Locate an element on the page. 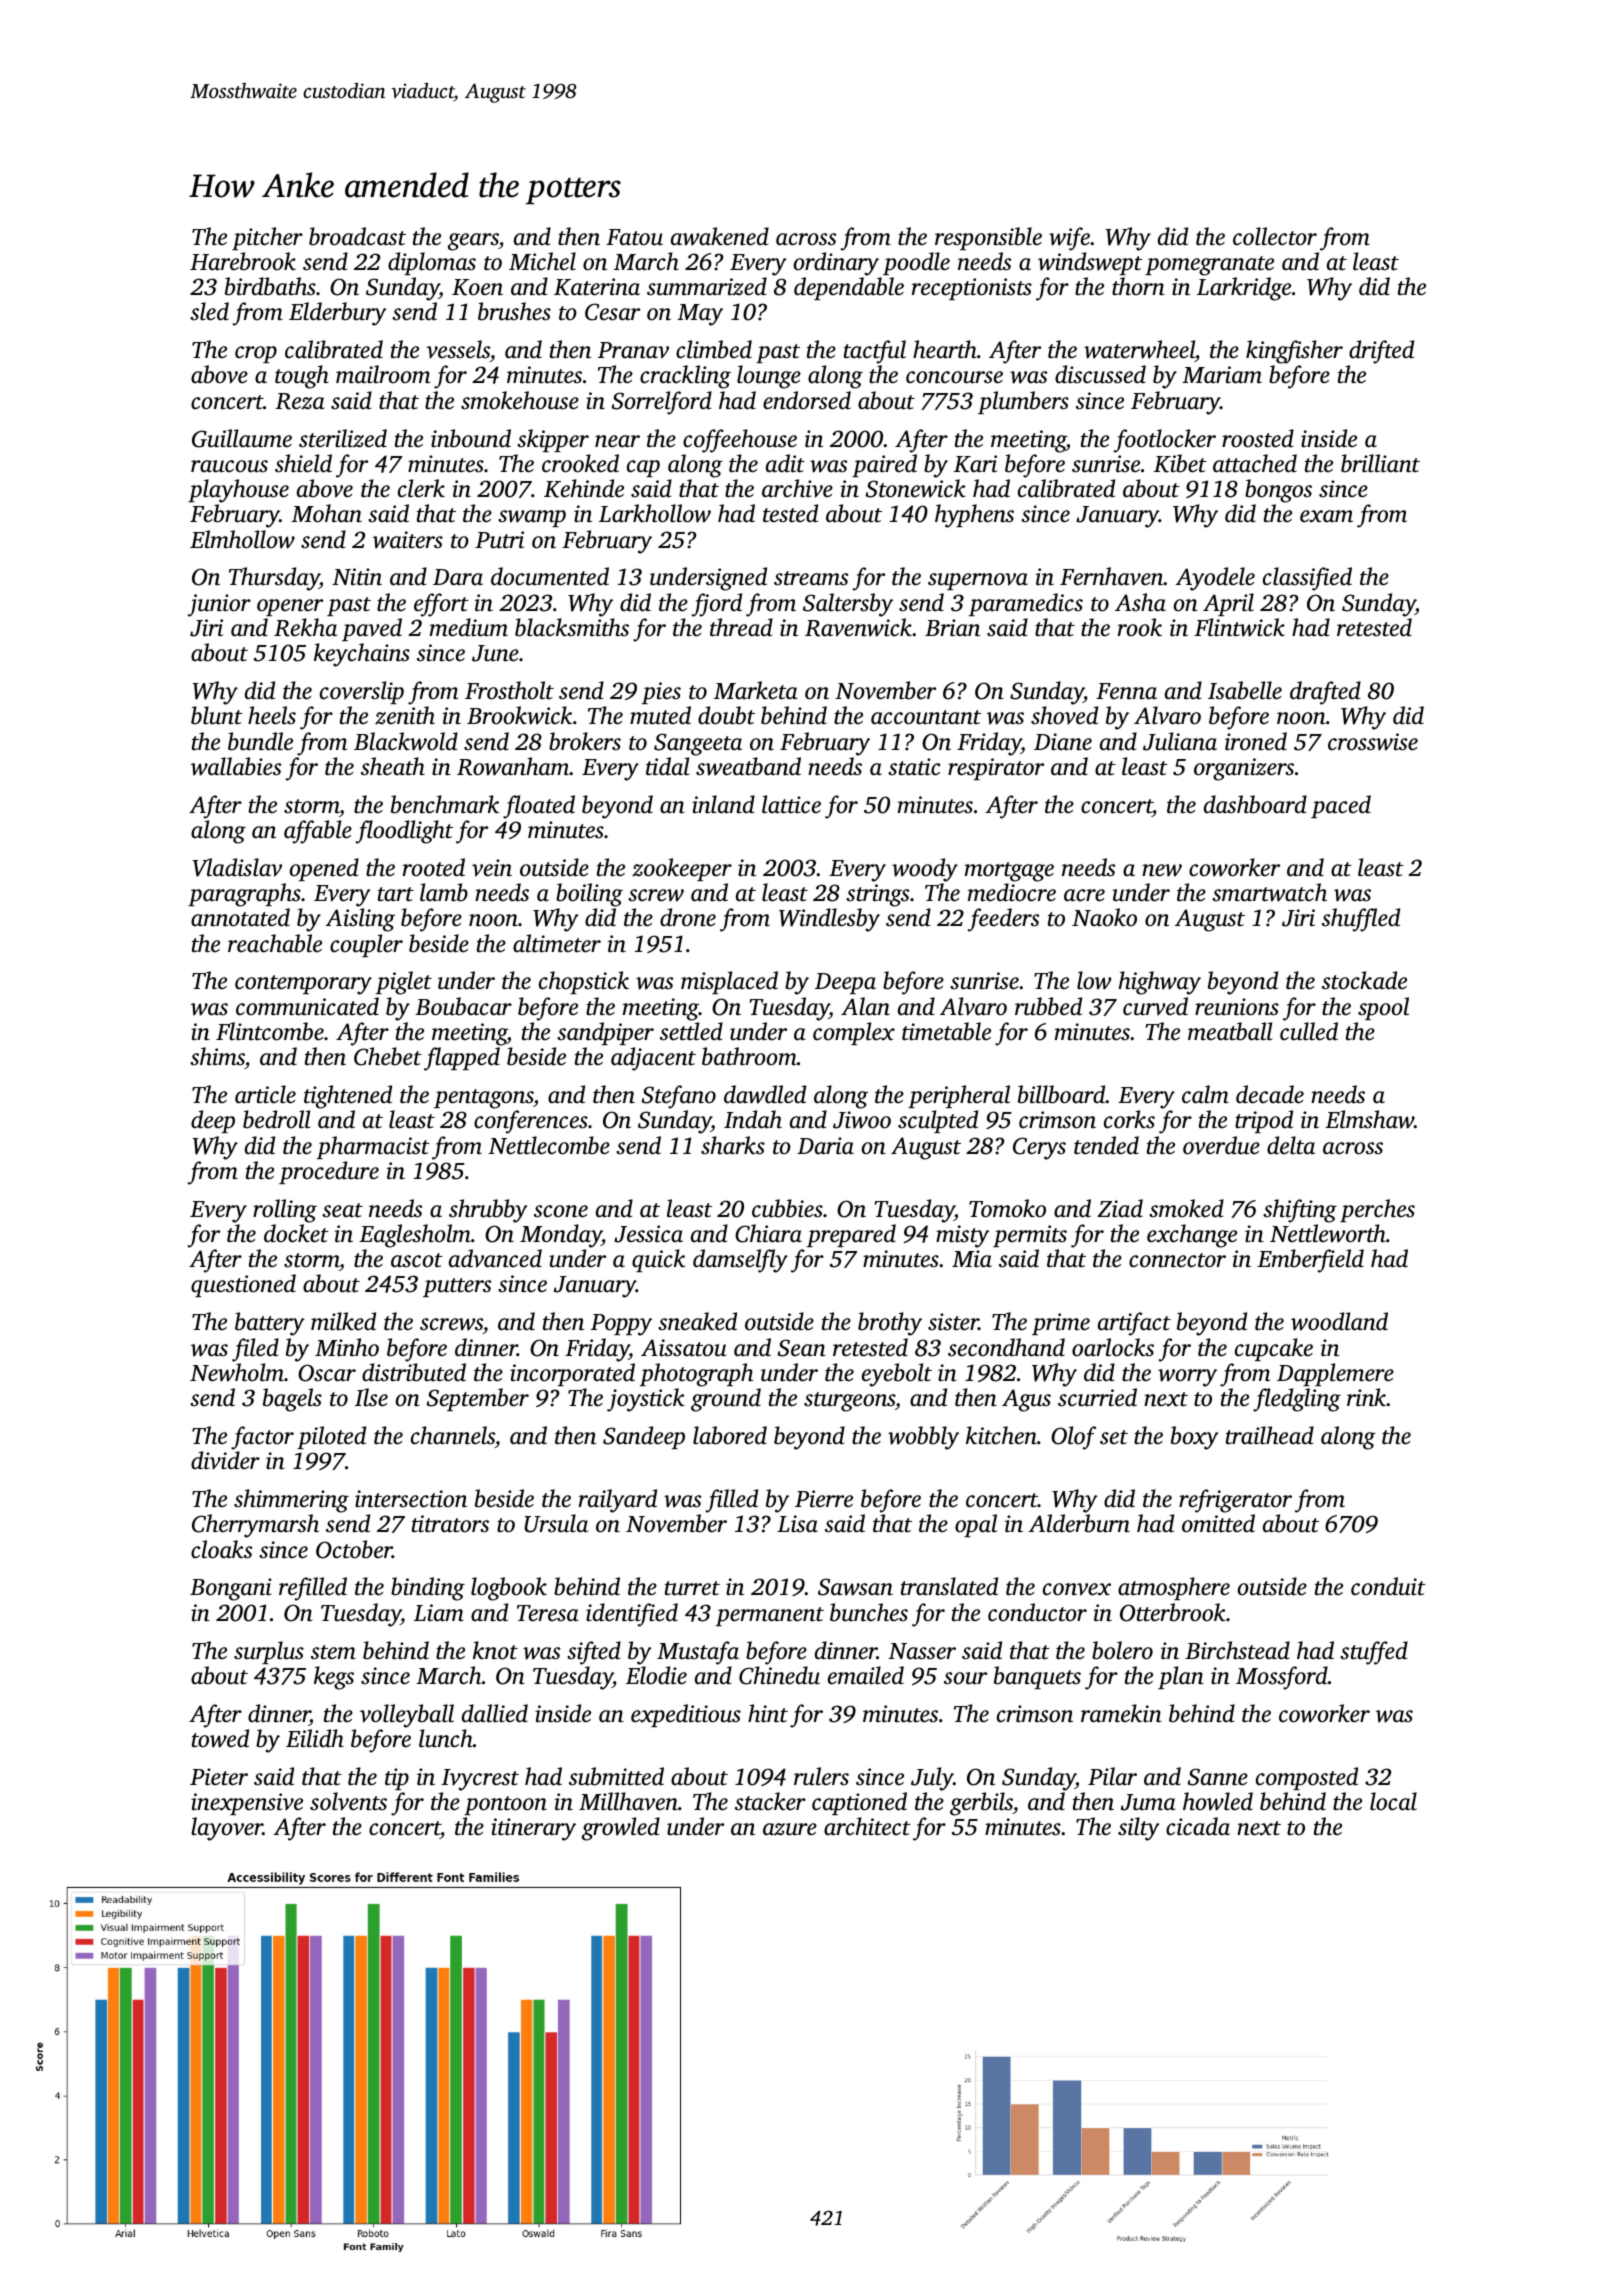 This page has width=1620, height=2292. Katerina is located at coordinates (597, 287).
